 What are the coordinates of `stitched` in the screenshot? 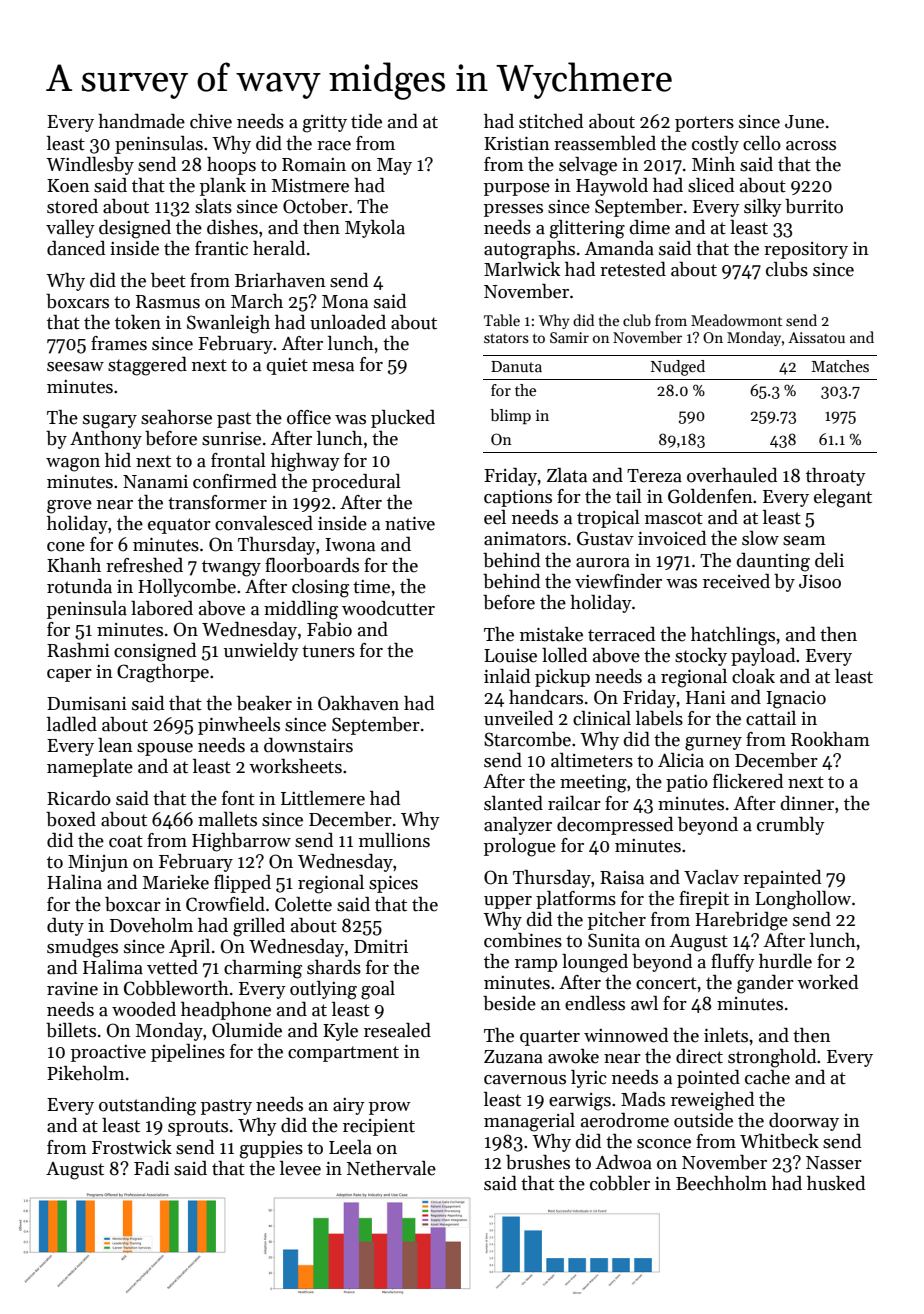 It's located at (551, 121).
